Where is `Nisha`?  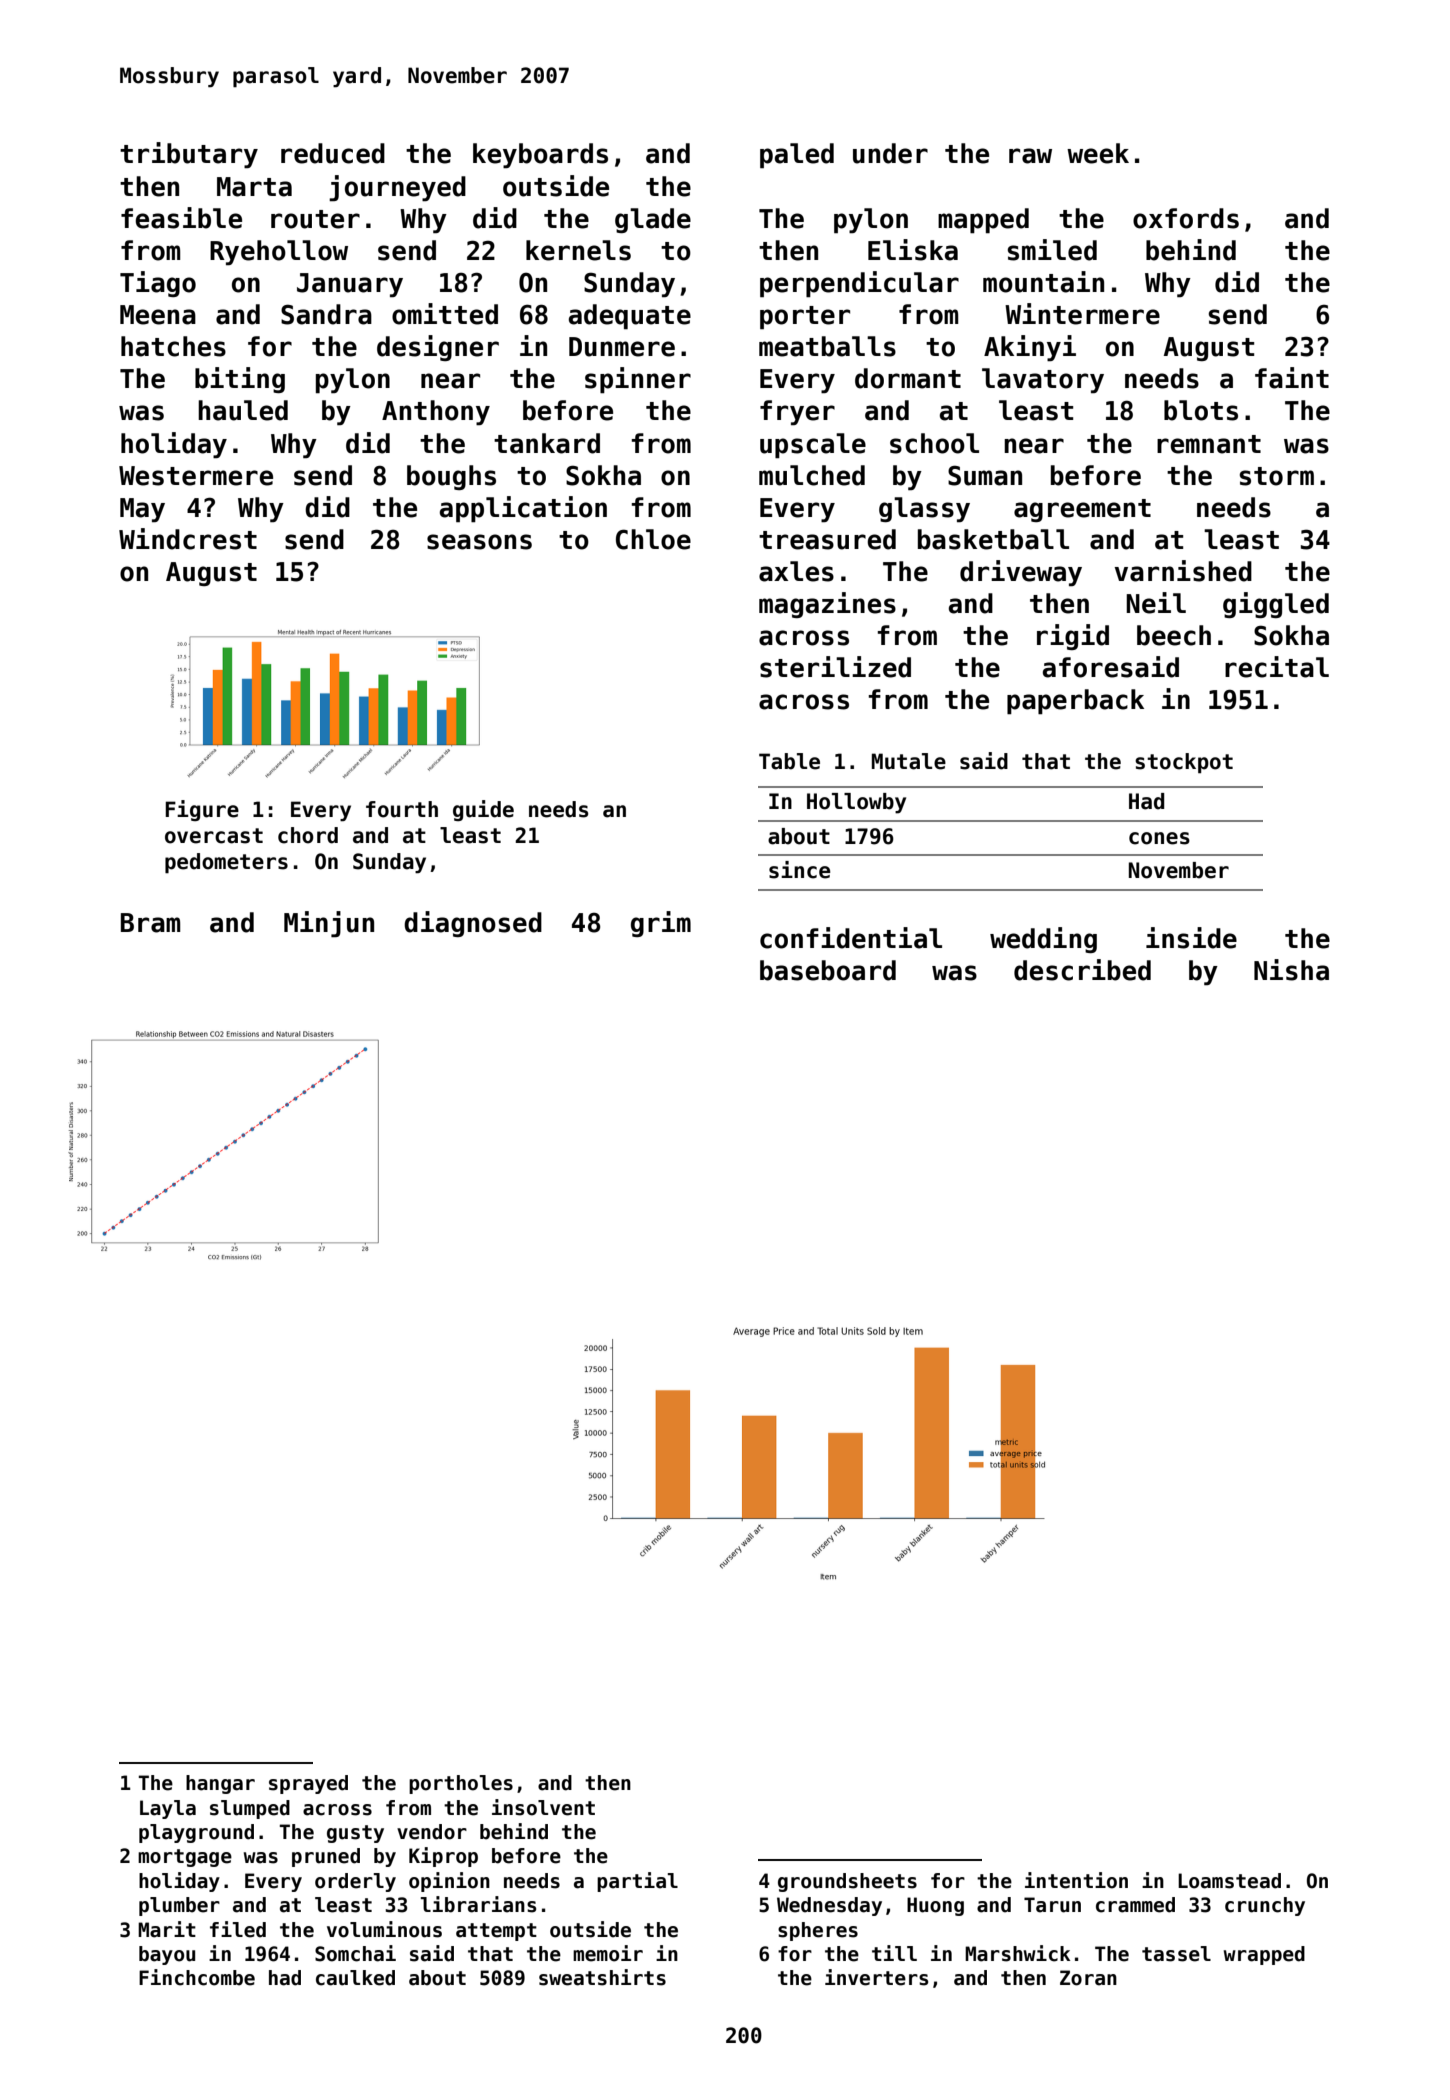
Nisha is located at coordinates (1291, 970).
